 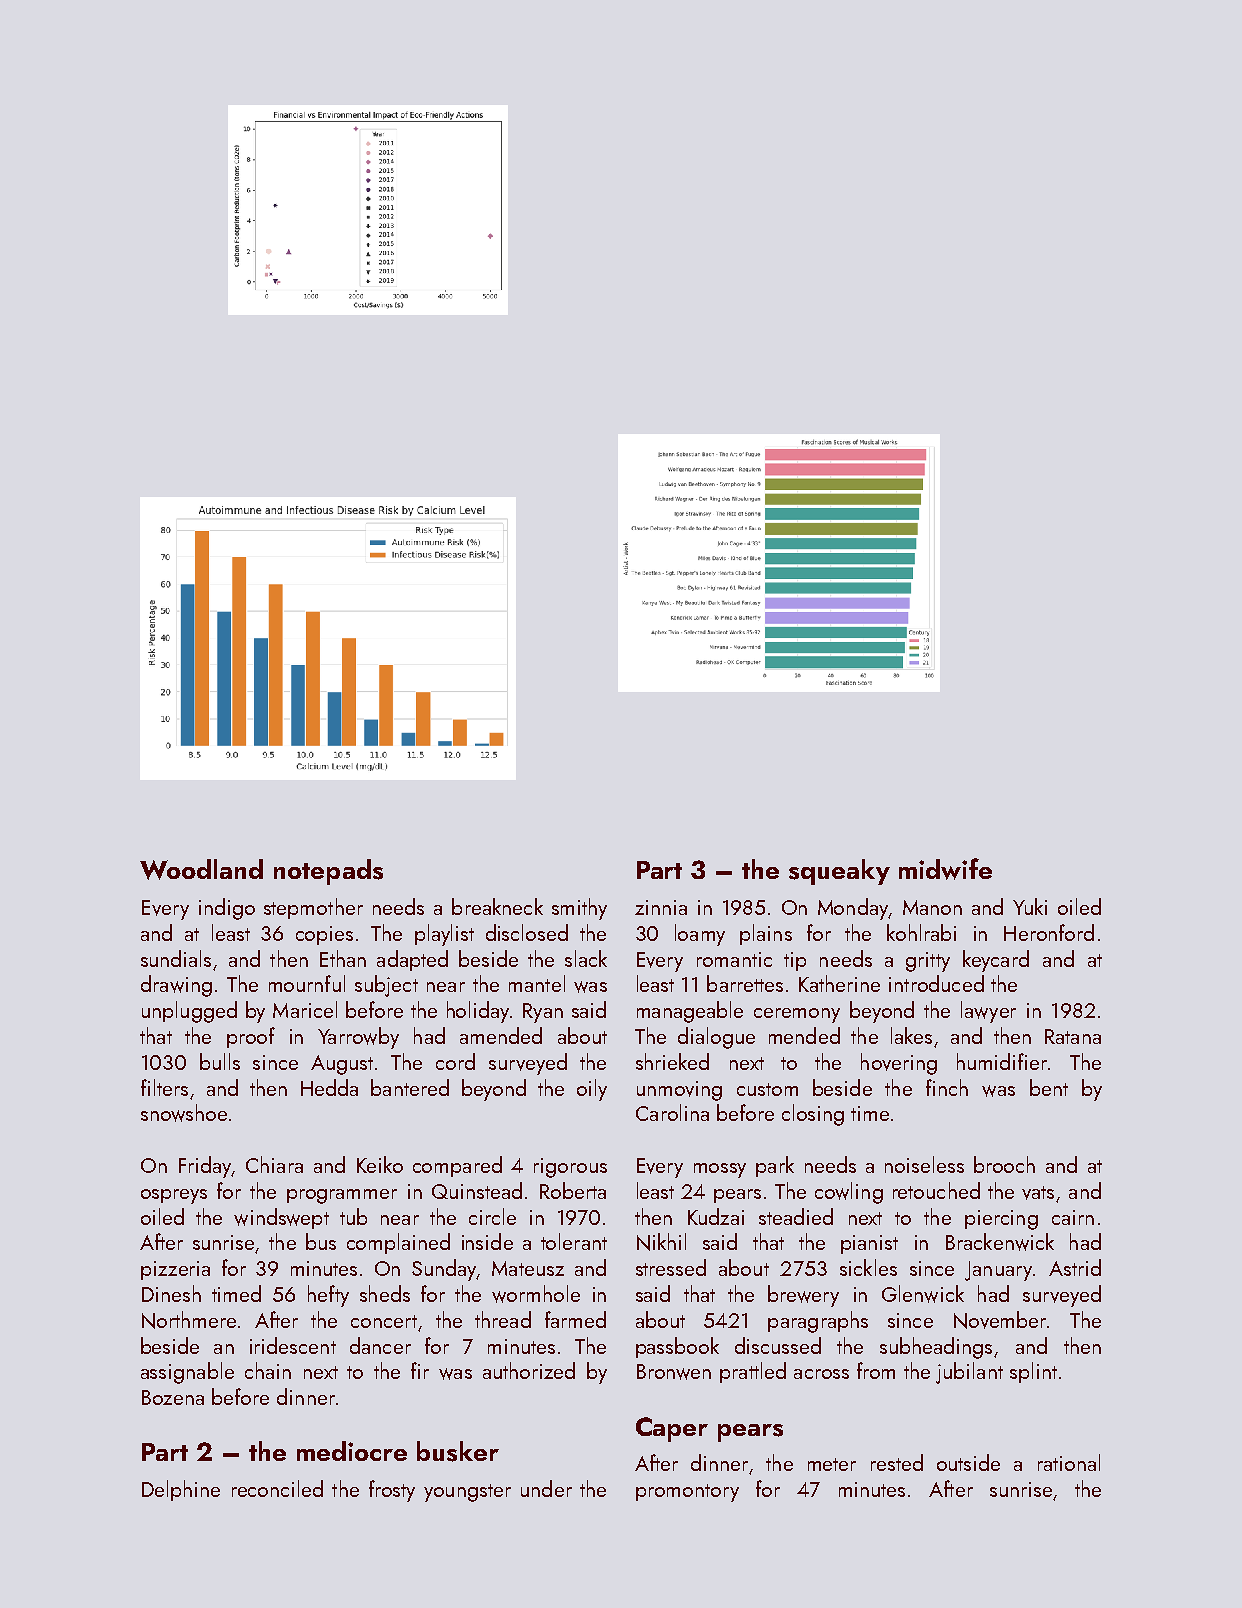 I want to click on breakneck, so click(x=497, y=906).
